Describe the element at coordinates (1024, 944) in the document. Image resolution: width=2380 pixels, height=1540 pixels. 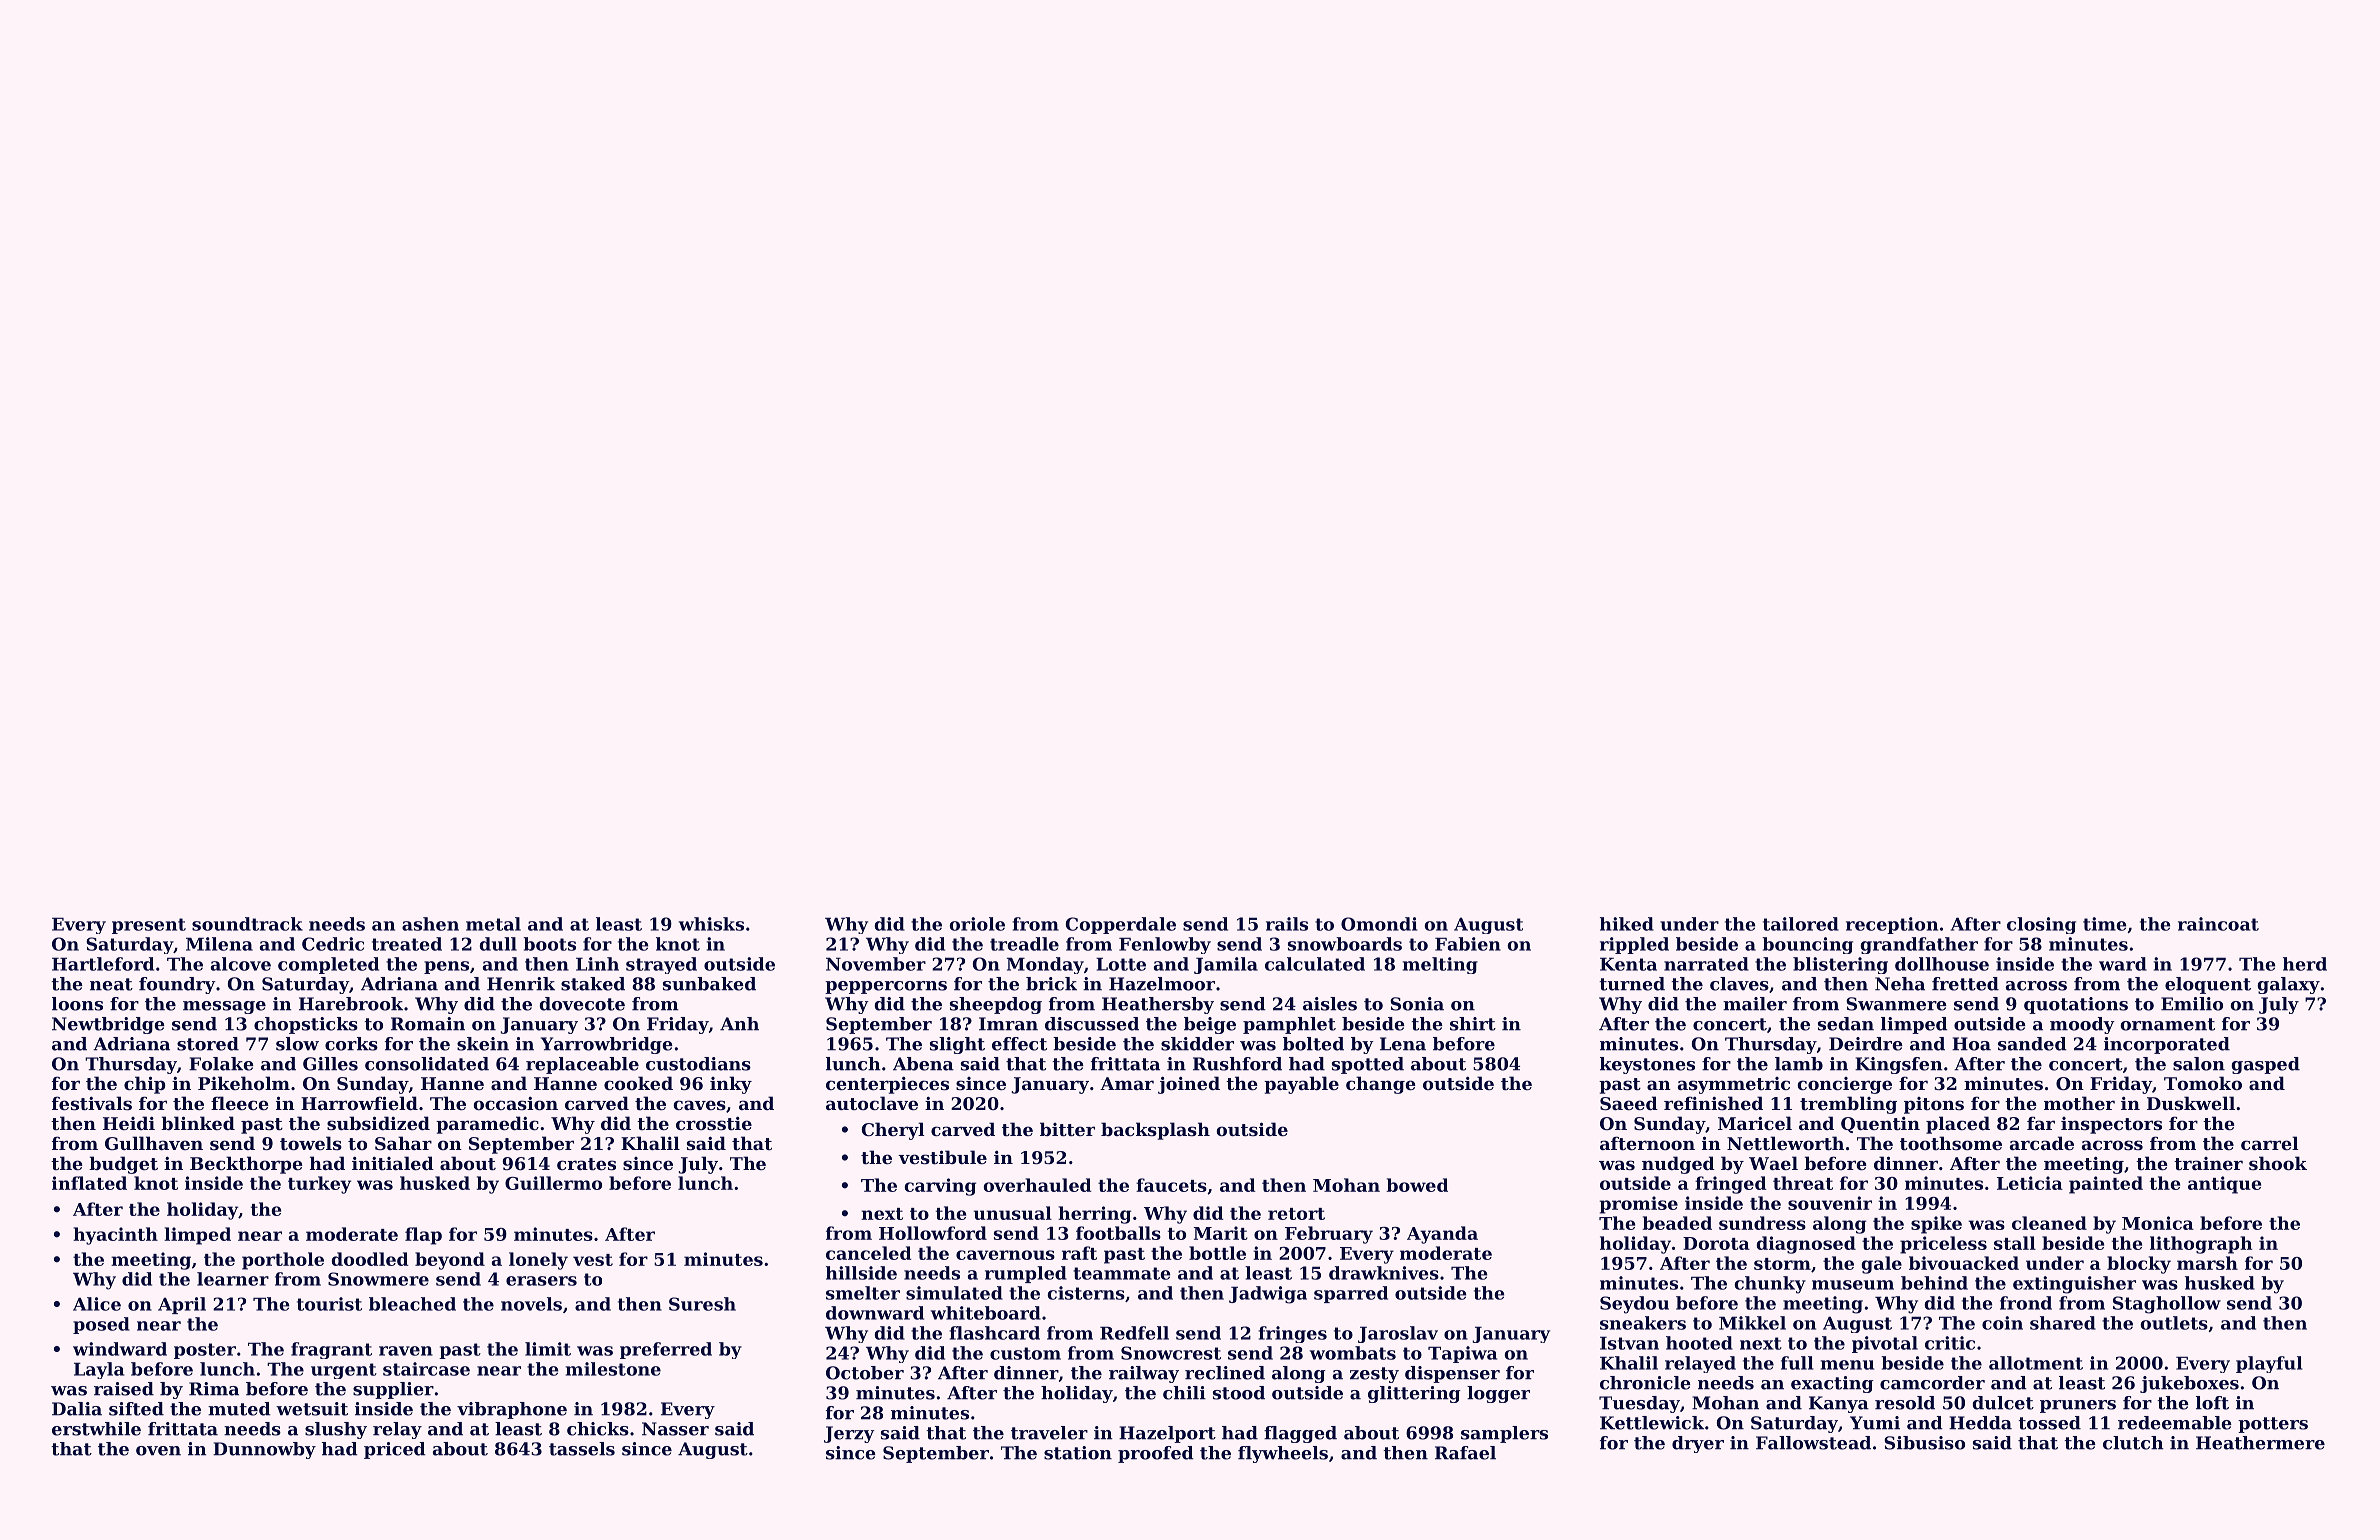
I see `treadle` at that location.
